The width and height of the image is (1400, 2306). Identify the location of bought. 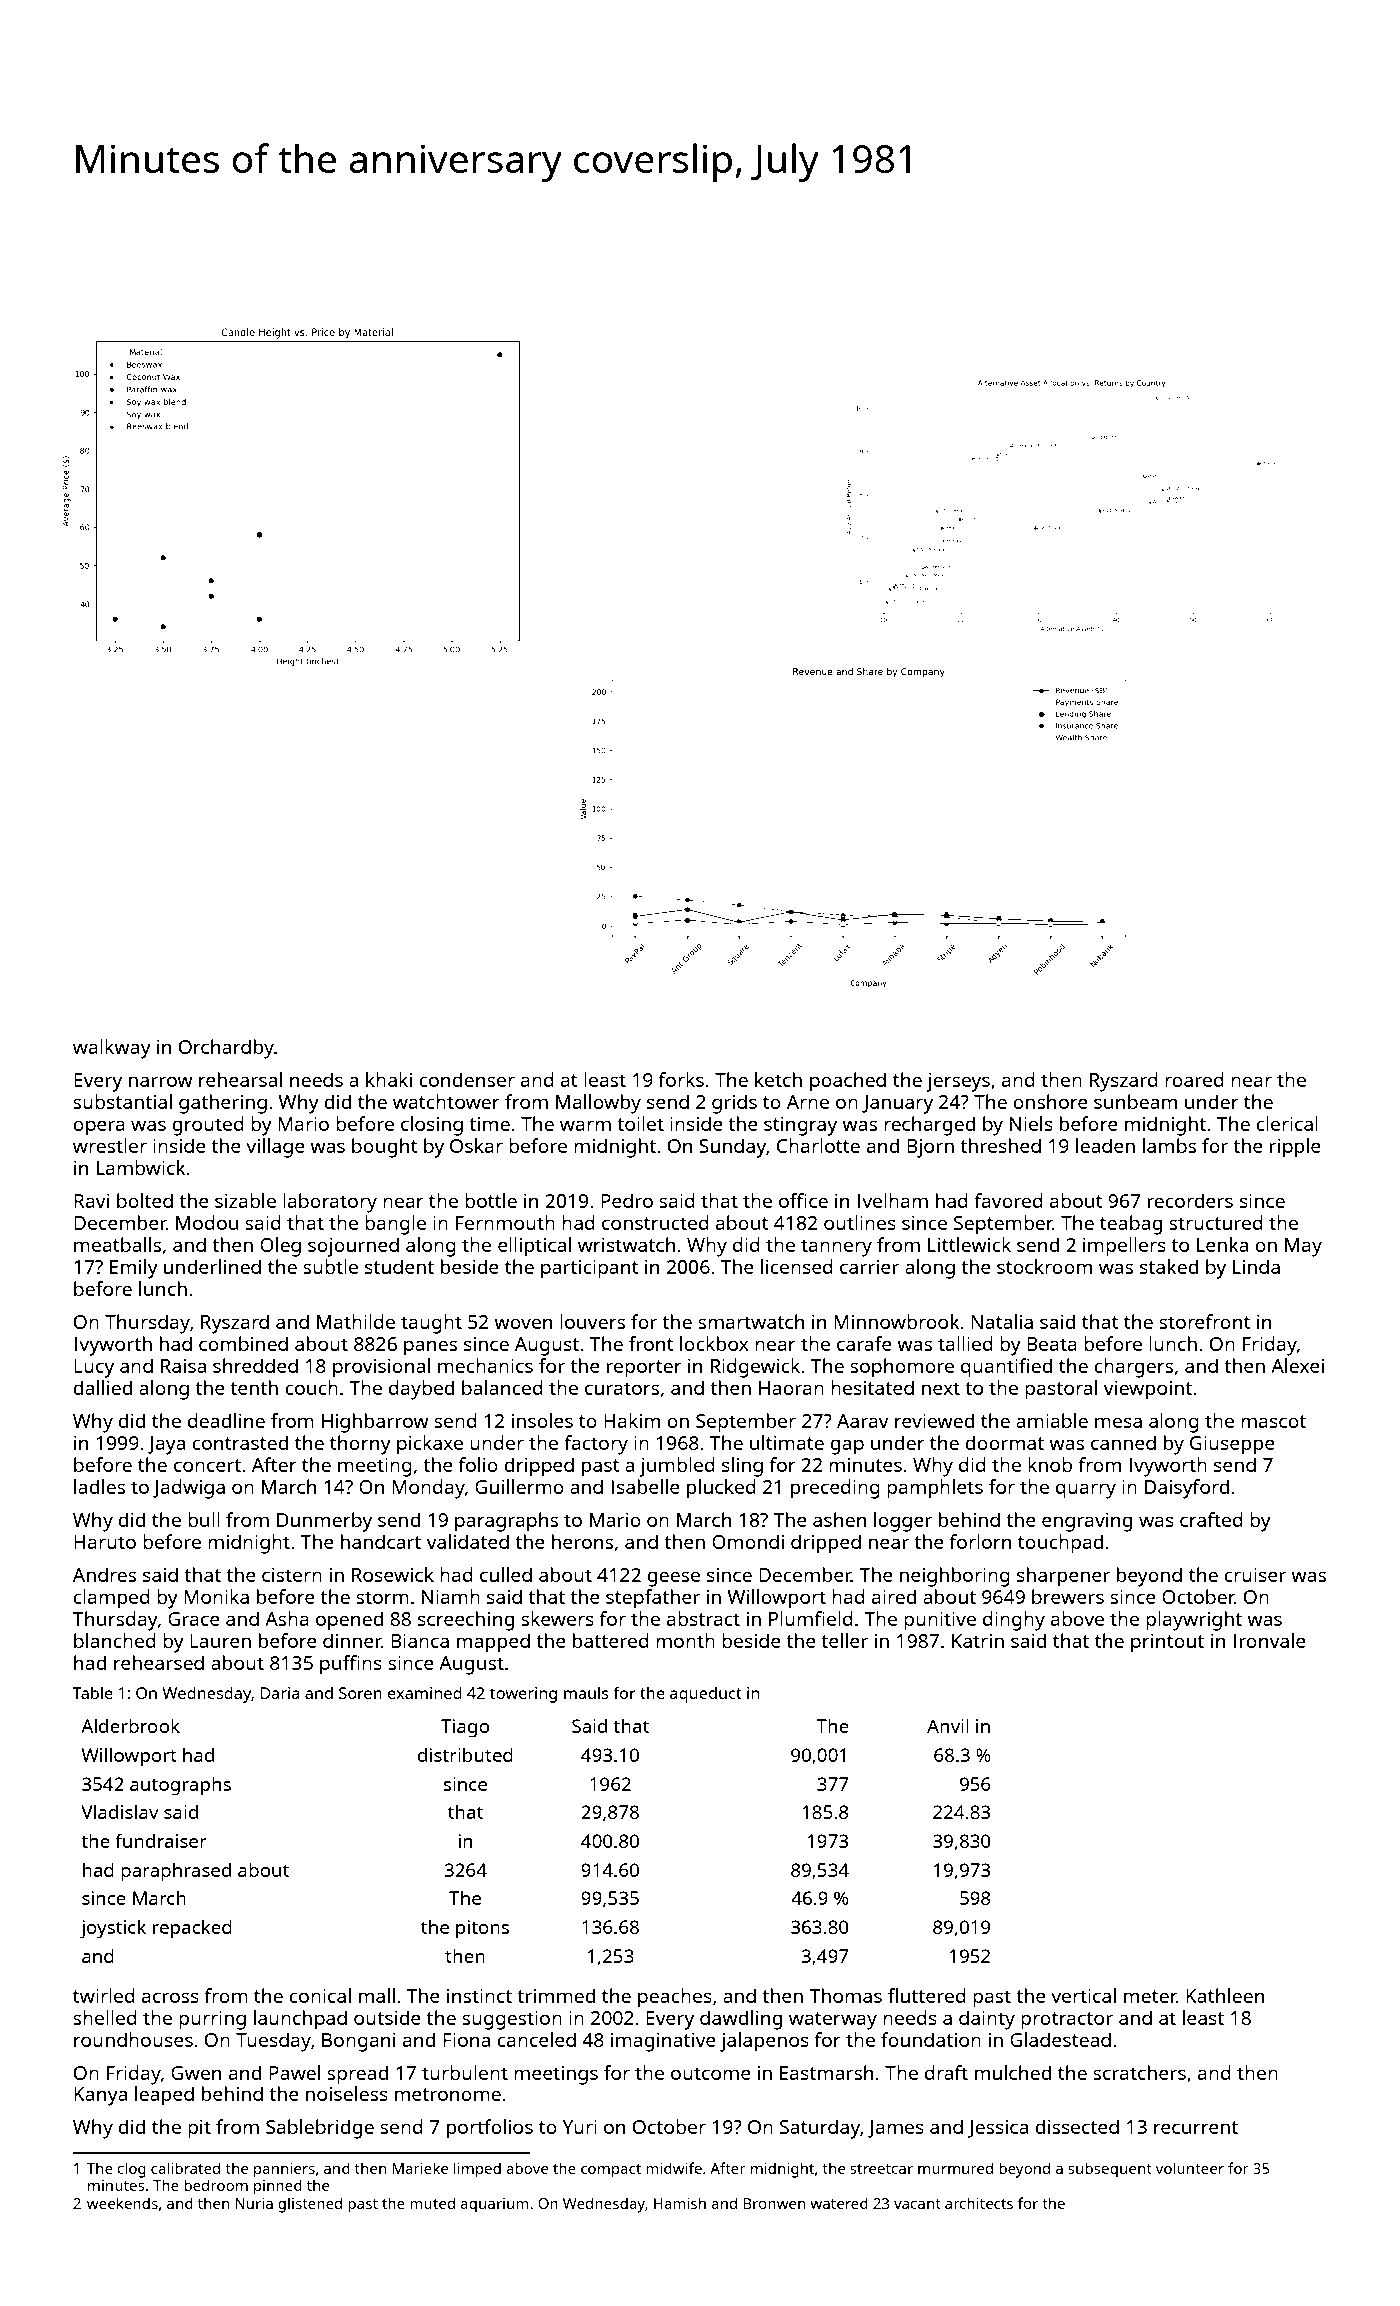
(385, 1148).
